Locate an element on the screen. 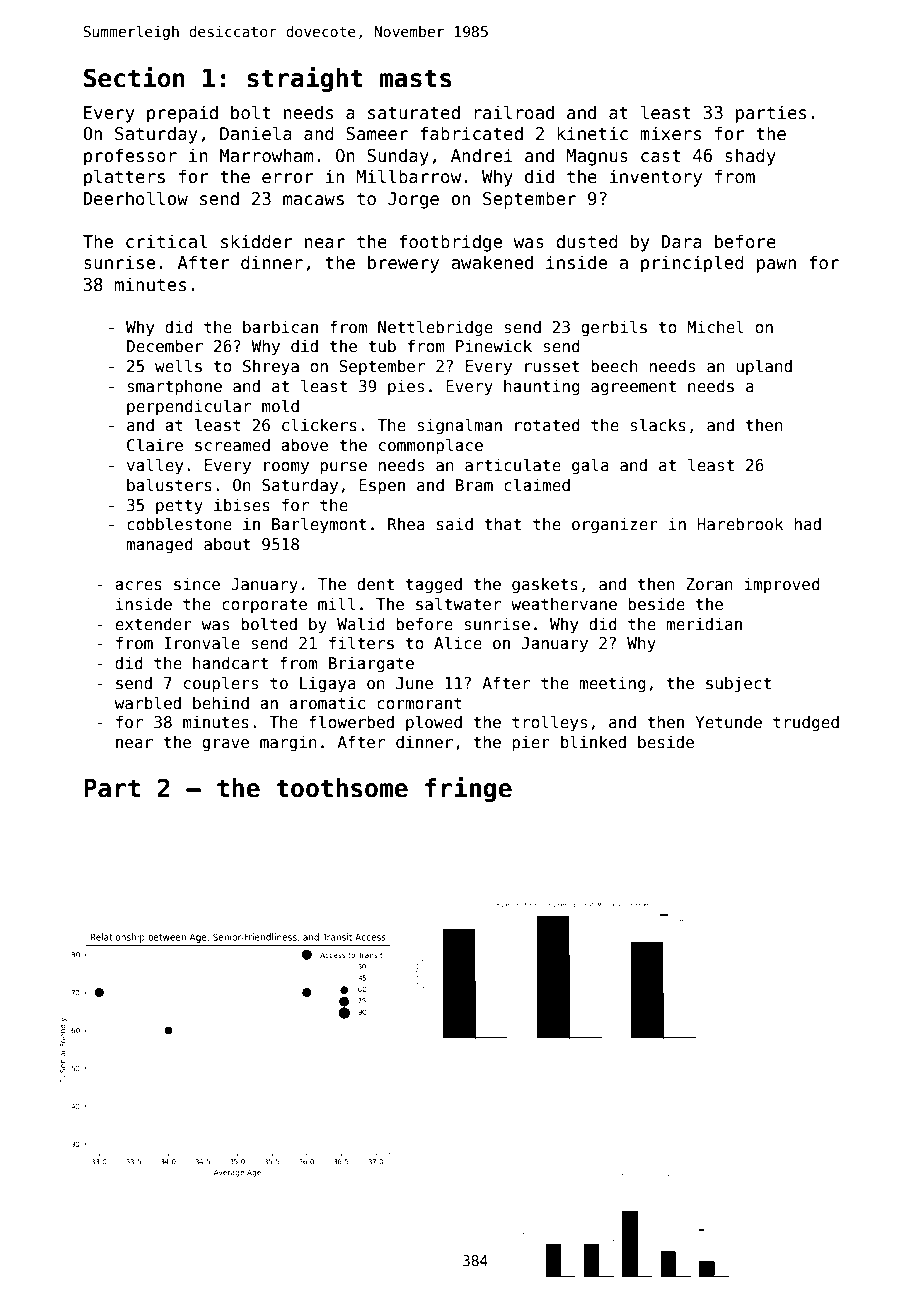 This screenshot has width=924, height=1308. aromatic is located at coordinates (327, 703).
